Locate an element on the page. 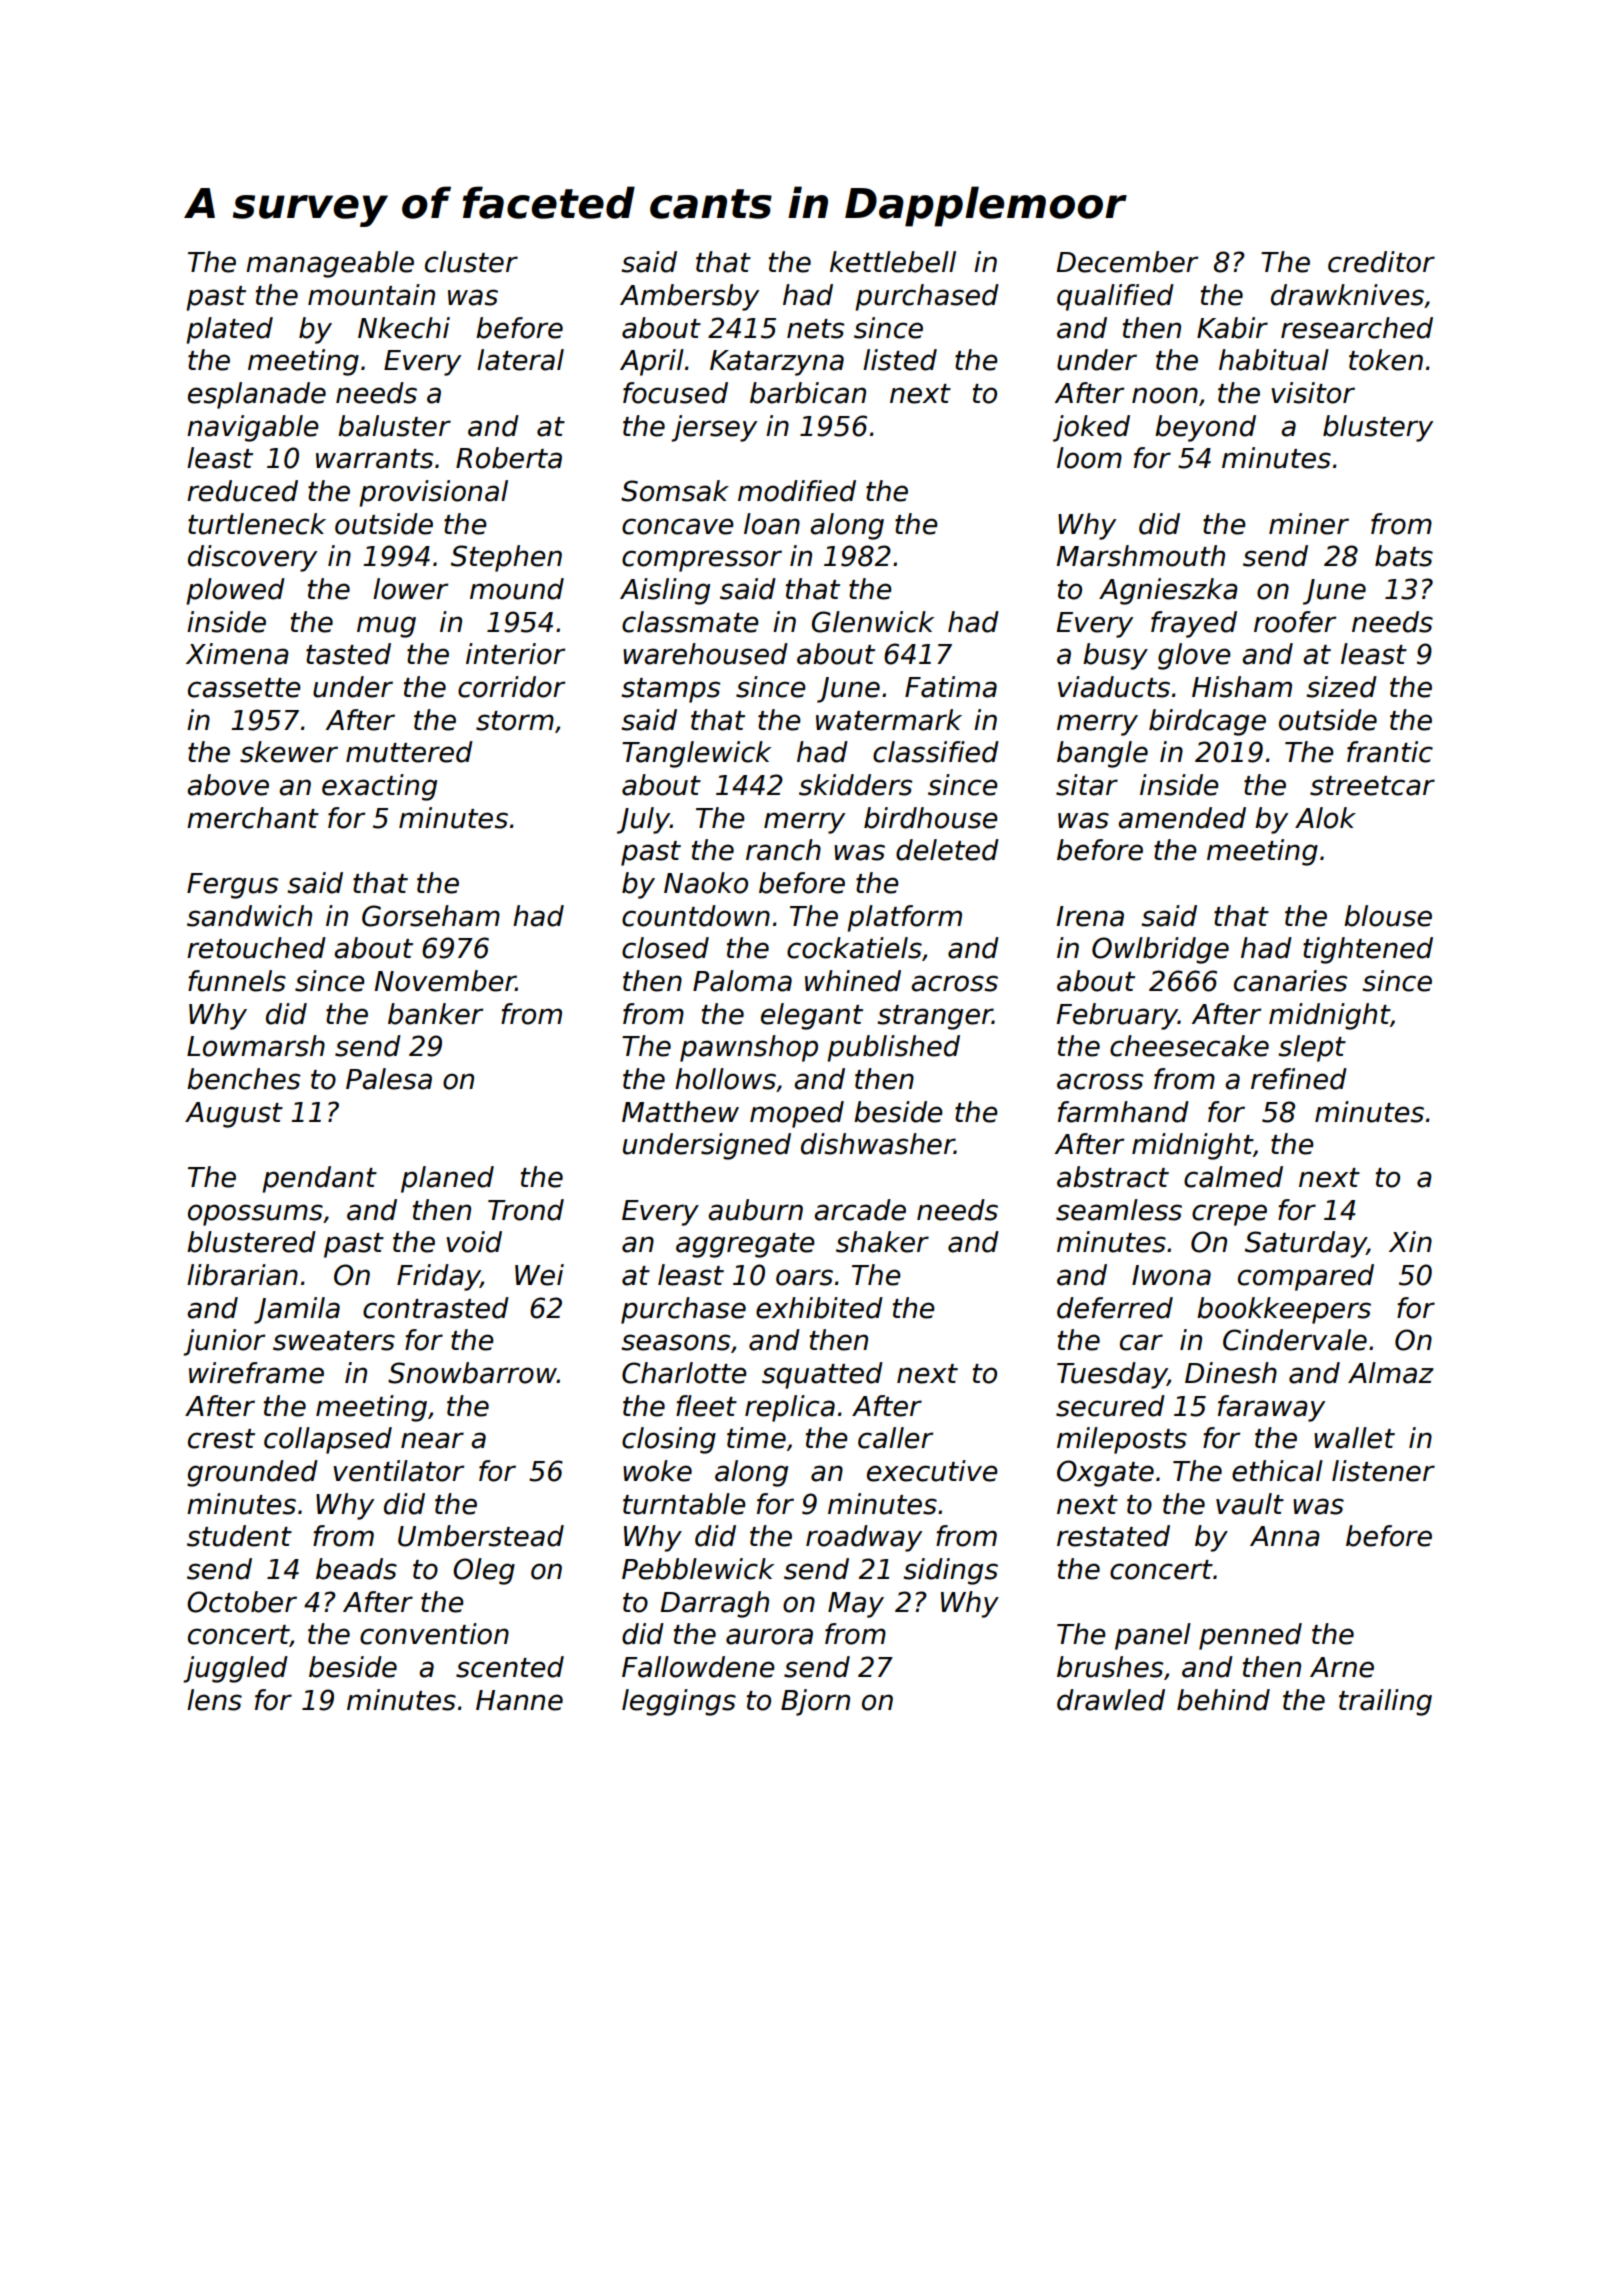 Image resolution: width=1620 pixels, height=2292 pixels. moped is located at coordinates (797, 1114).
